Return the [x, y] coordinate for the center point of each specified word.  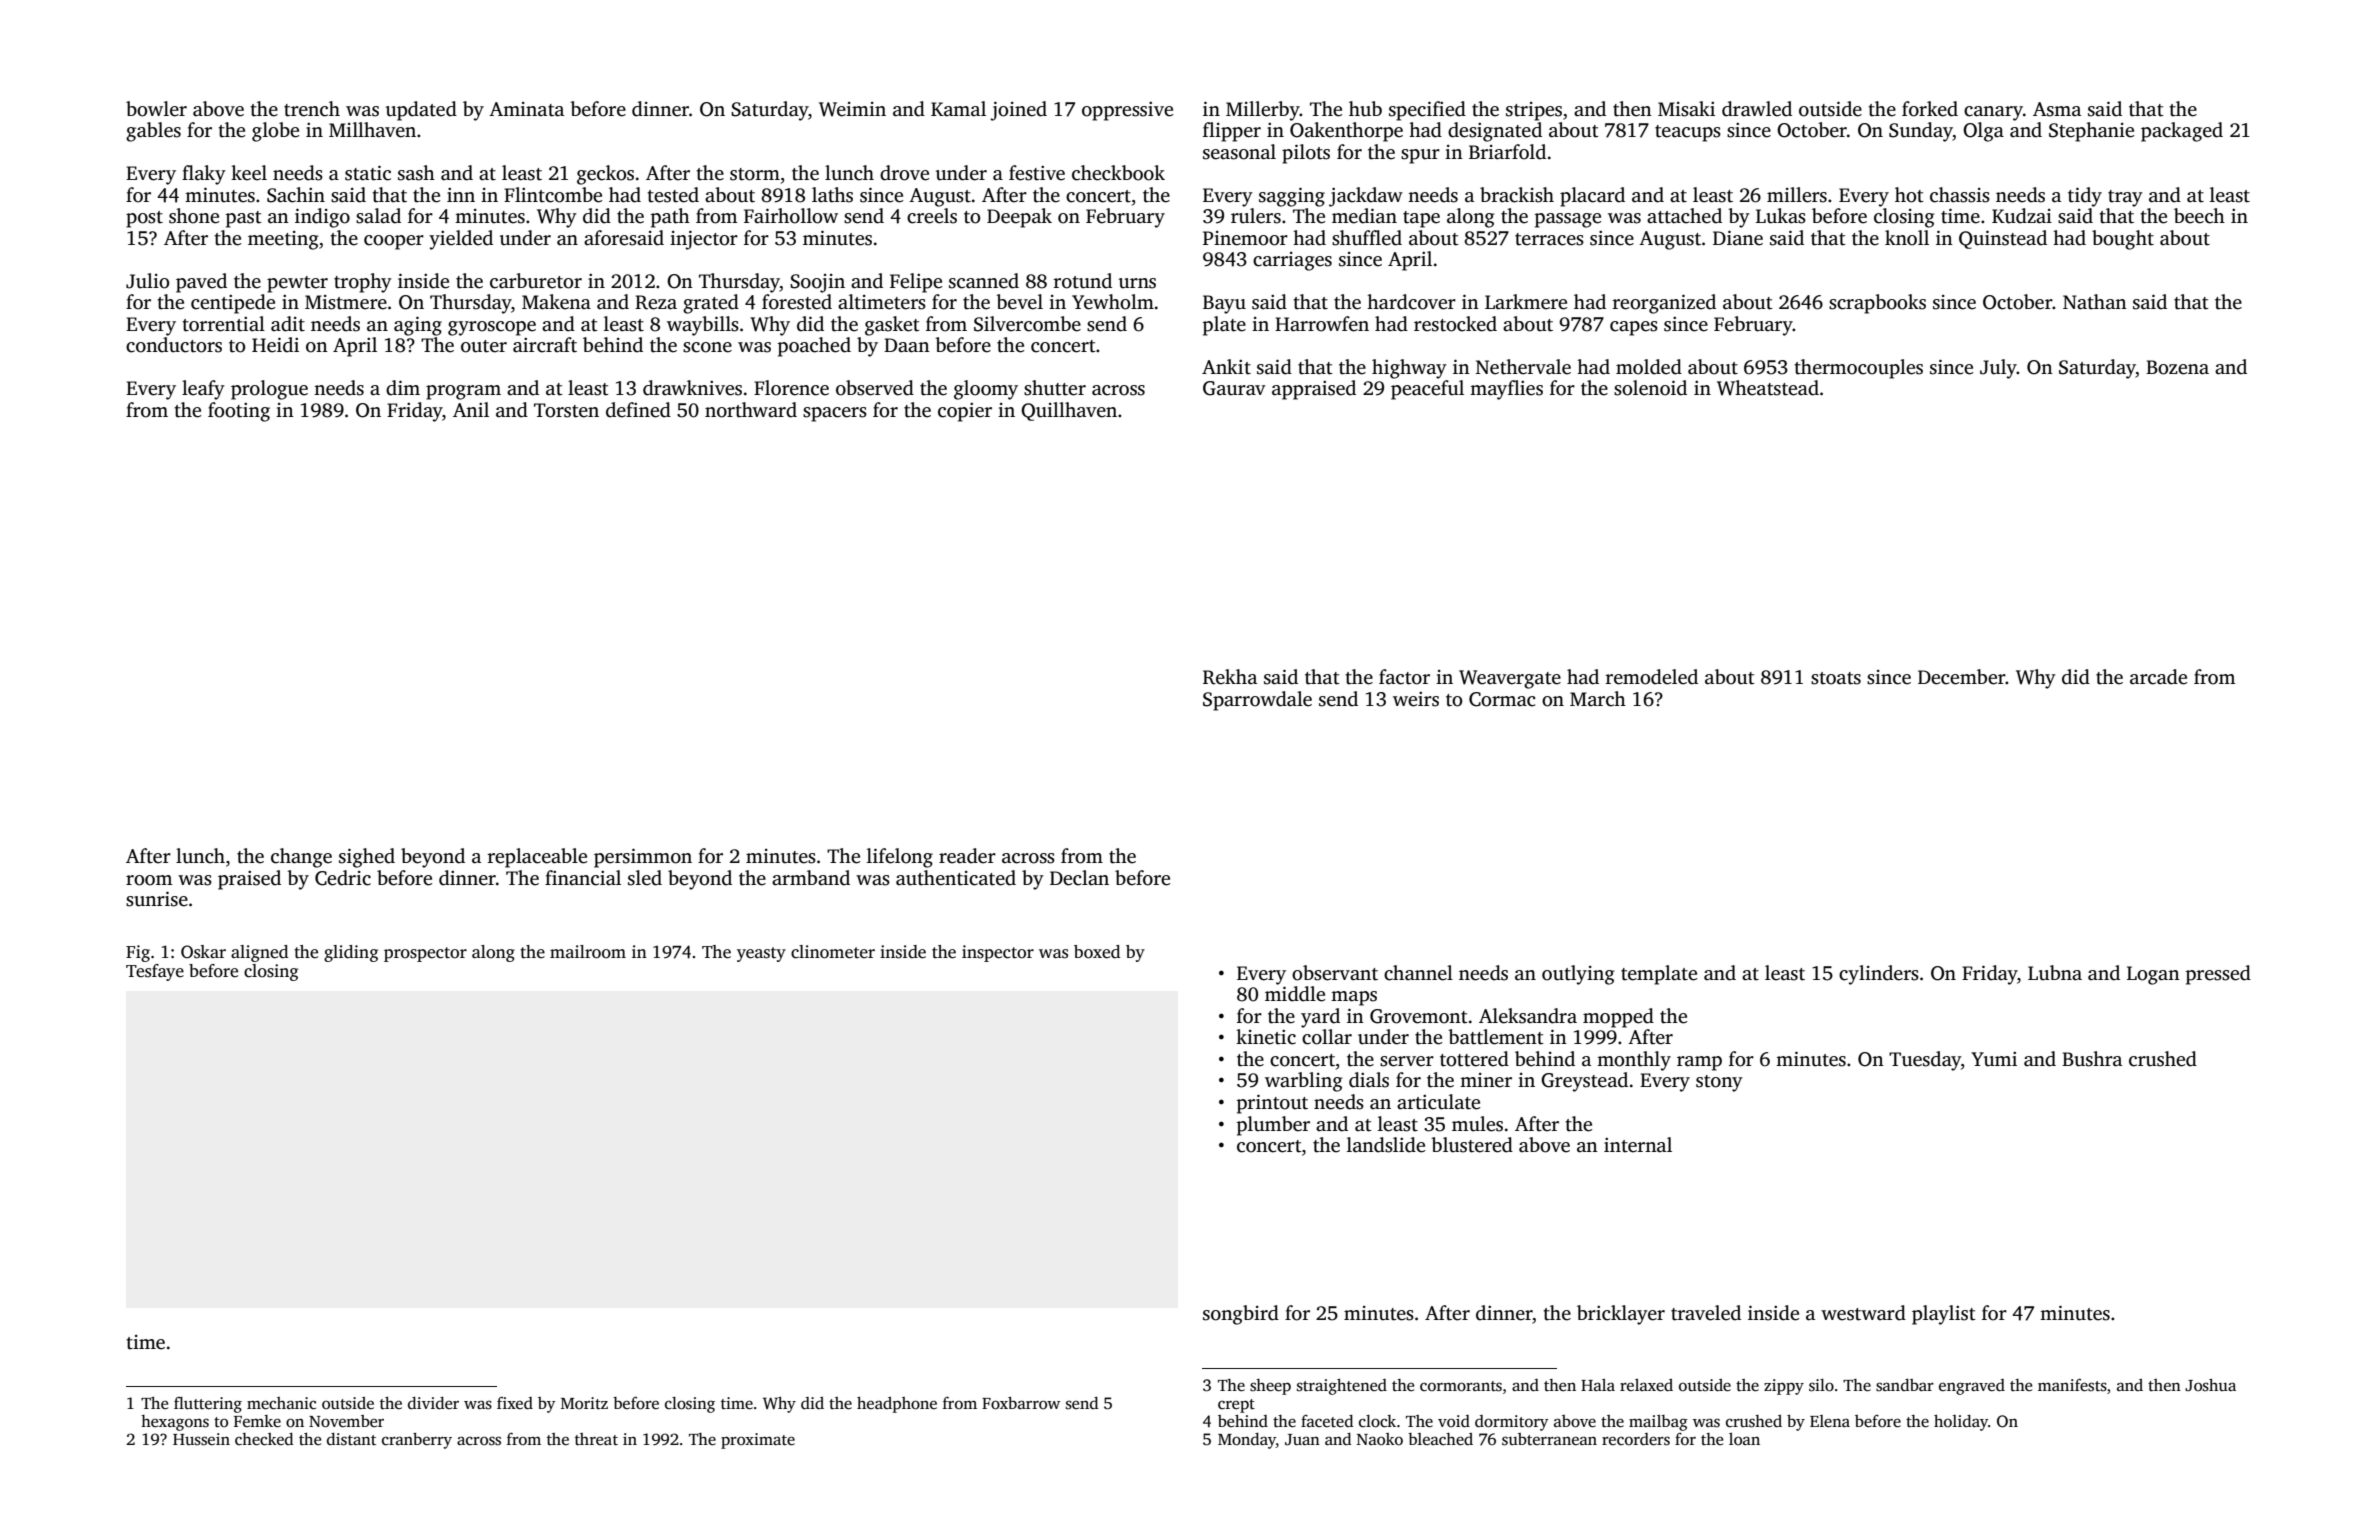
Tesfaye [155, 972]
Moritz [584, 1403]
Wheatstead [1768, 388]
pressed [2218, 975]
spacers [835, 414]
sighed [367, 858]
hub [1365, 109]
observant [1335, 973]
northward [751, 410]
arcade [2158, 677]
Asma [2057, 109]
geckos [605, 175]
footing [239, 412]
